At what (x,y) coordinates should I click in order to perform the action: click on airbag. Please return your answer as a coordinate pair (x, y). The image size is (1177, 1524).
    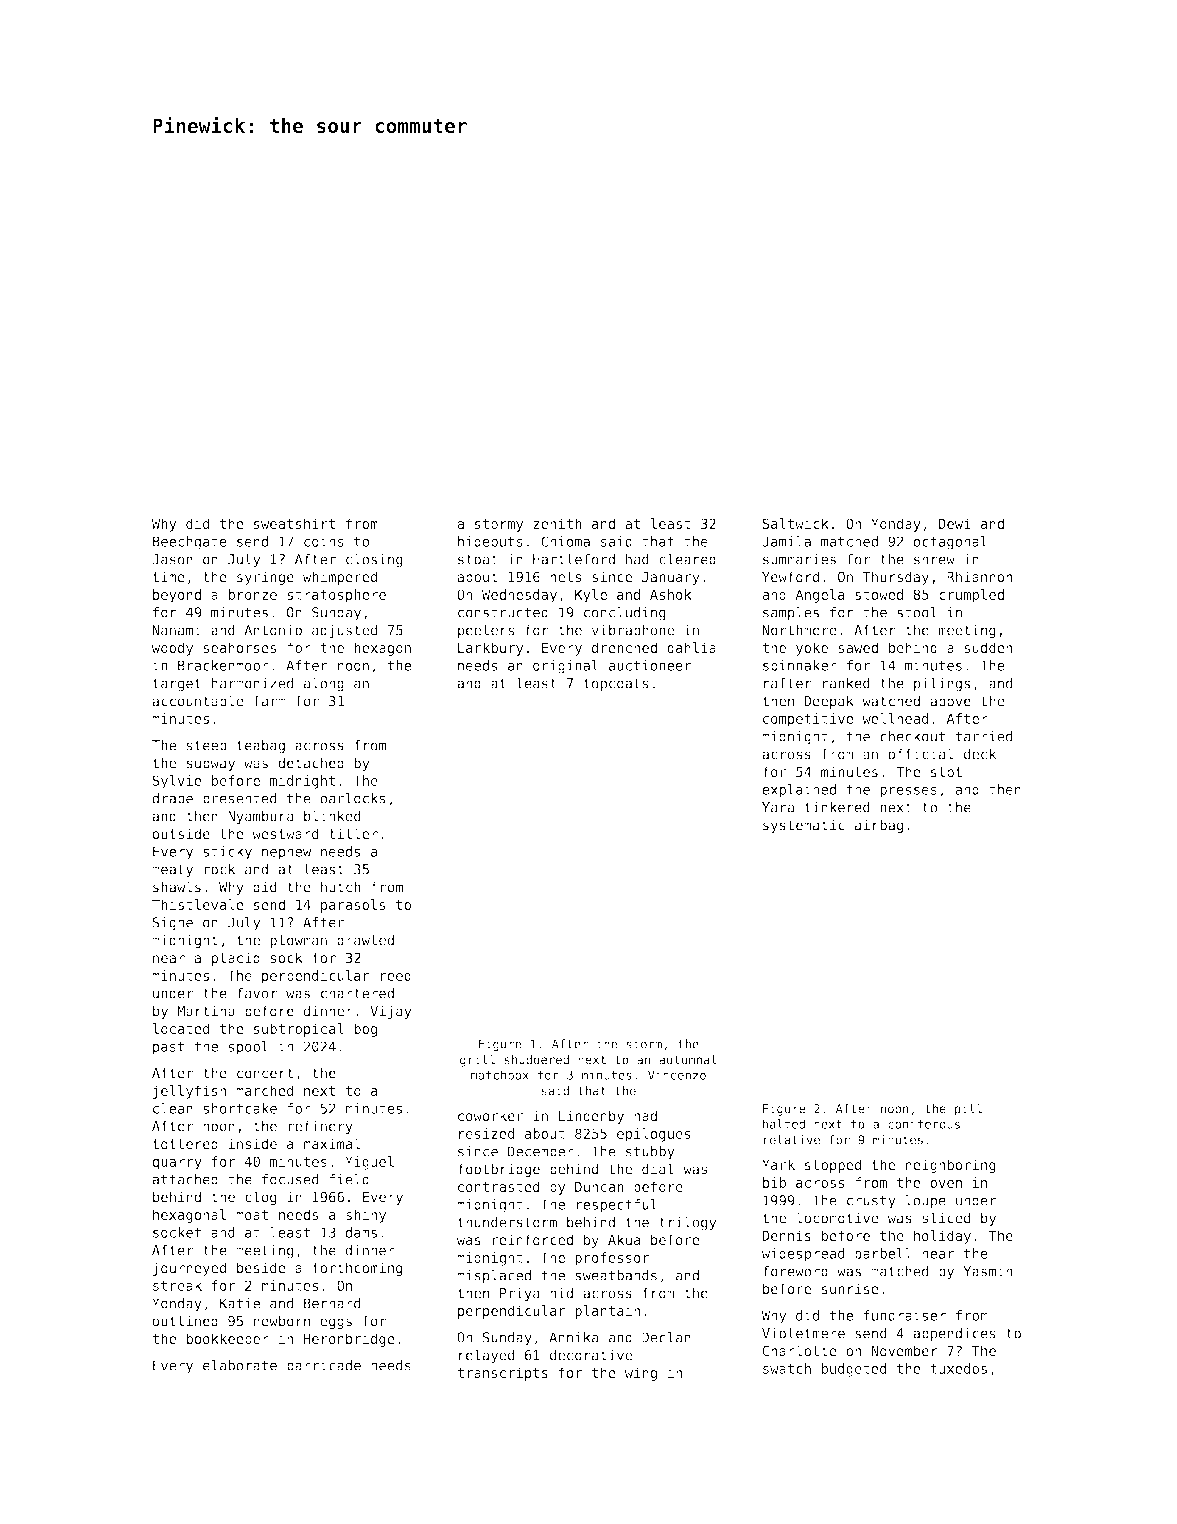
    Looking at the image, I should click on (879, 826).
